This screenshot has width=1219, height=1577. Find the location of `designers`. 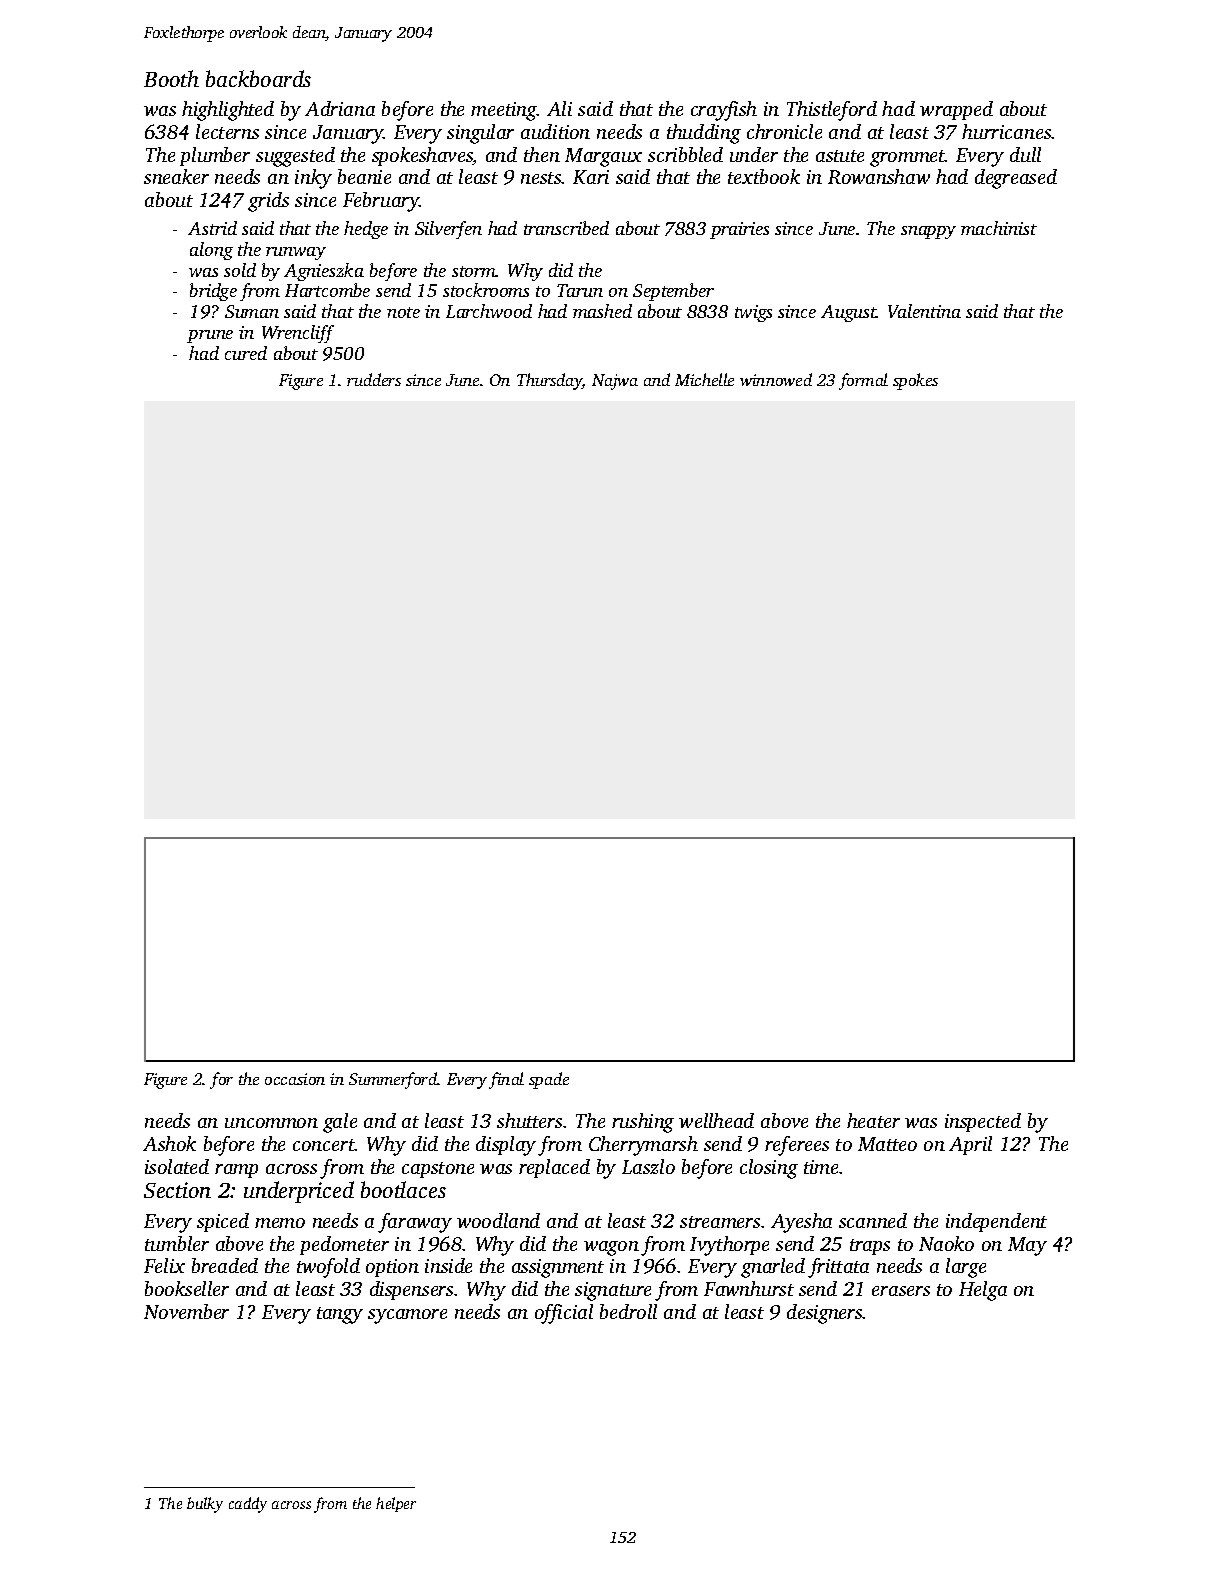

designers is located at coordinates (825, 1314).
